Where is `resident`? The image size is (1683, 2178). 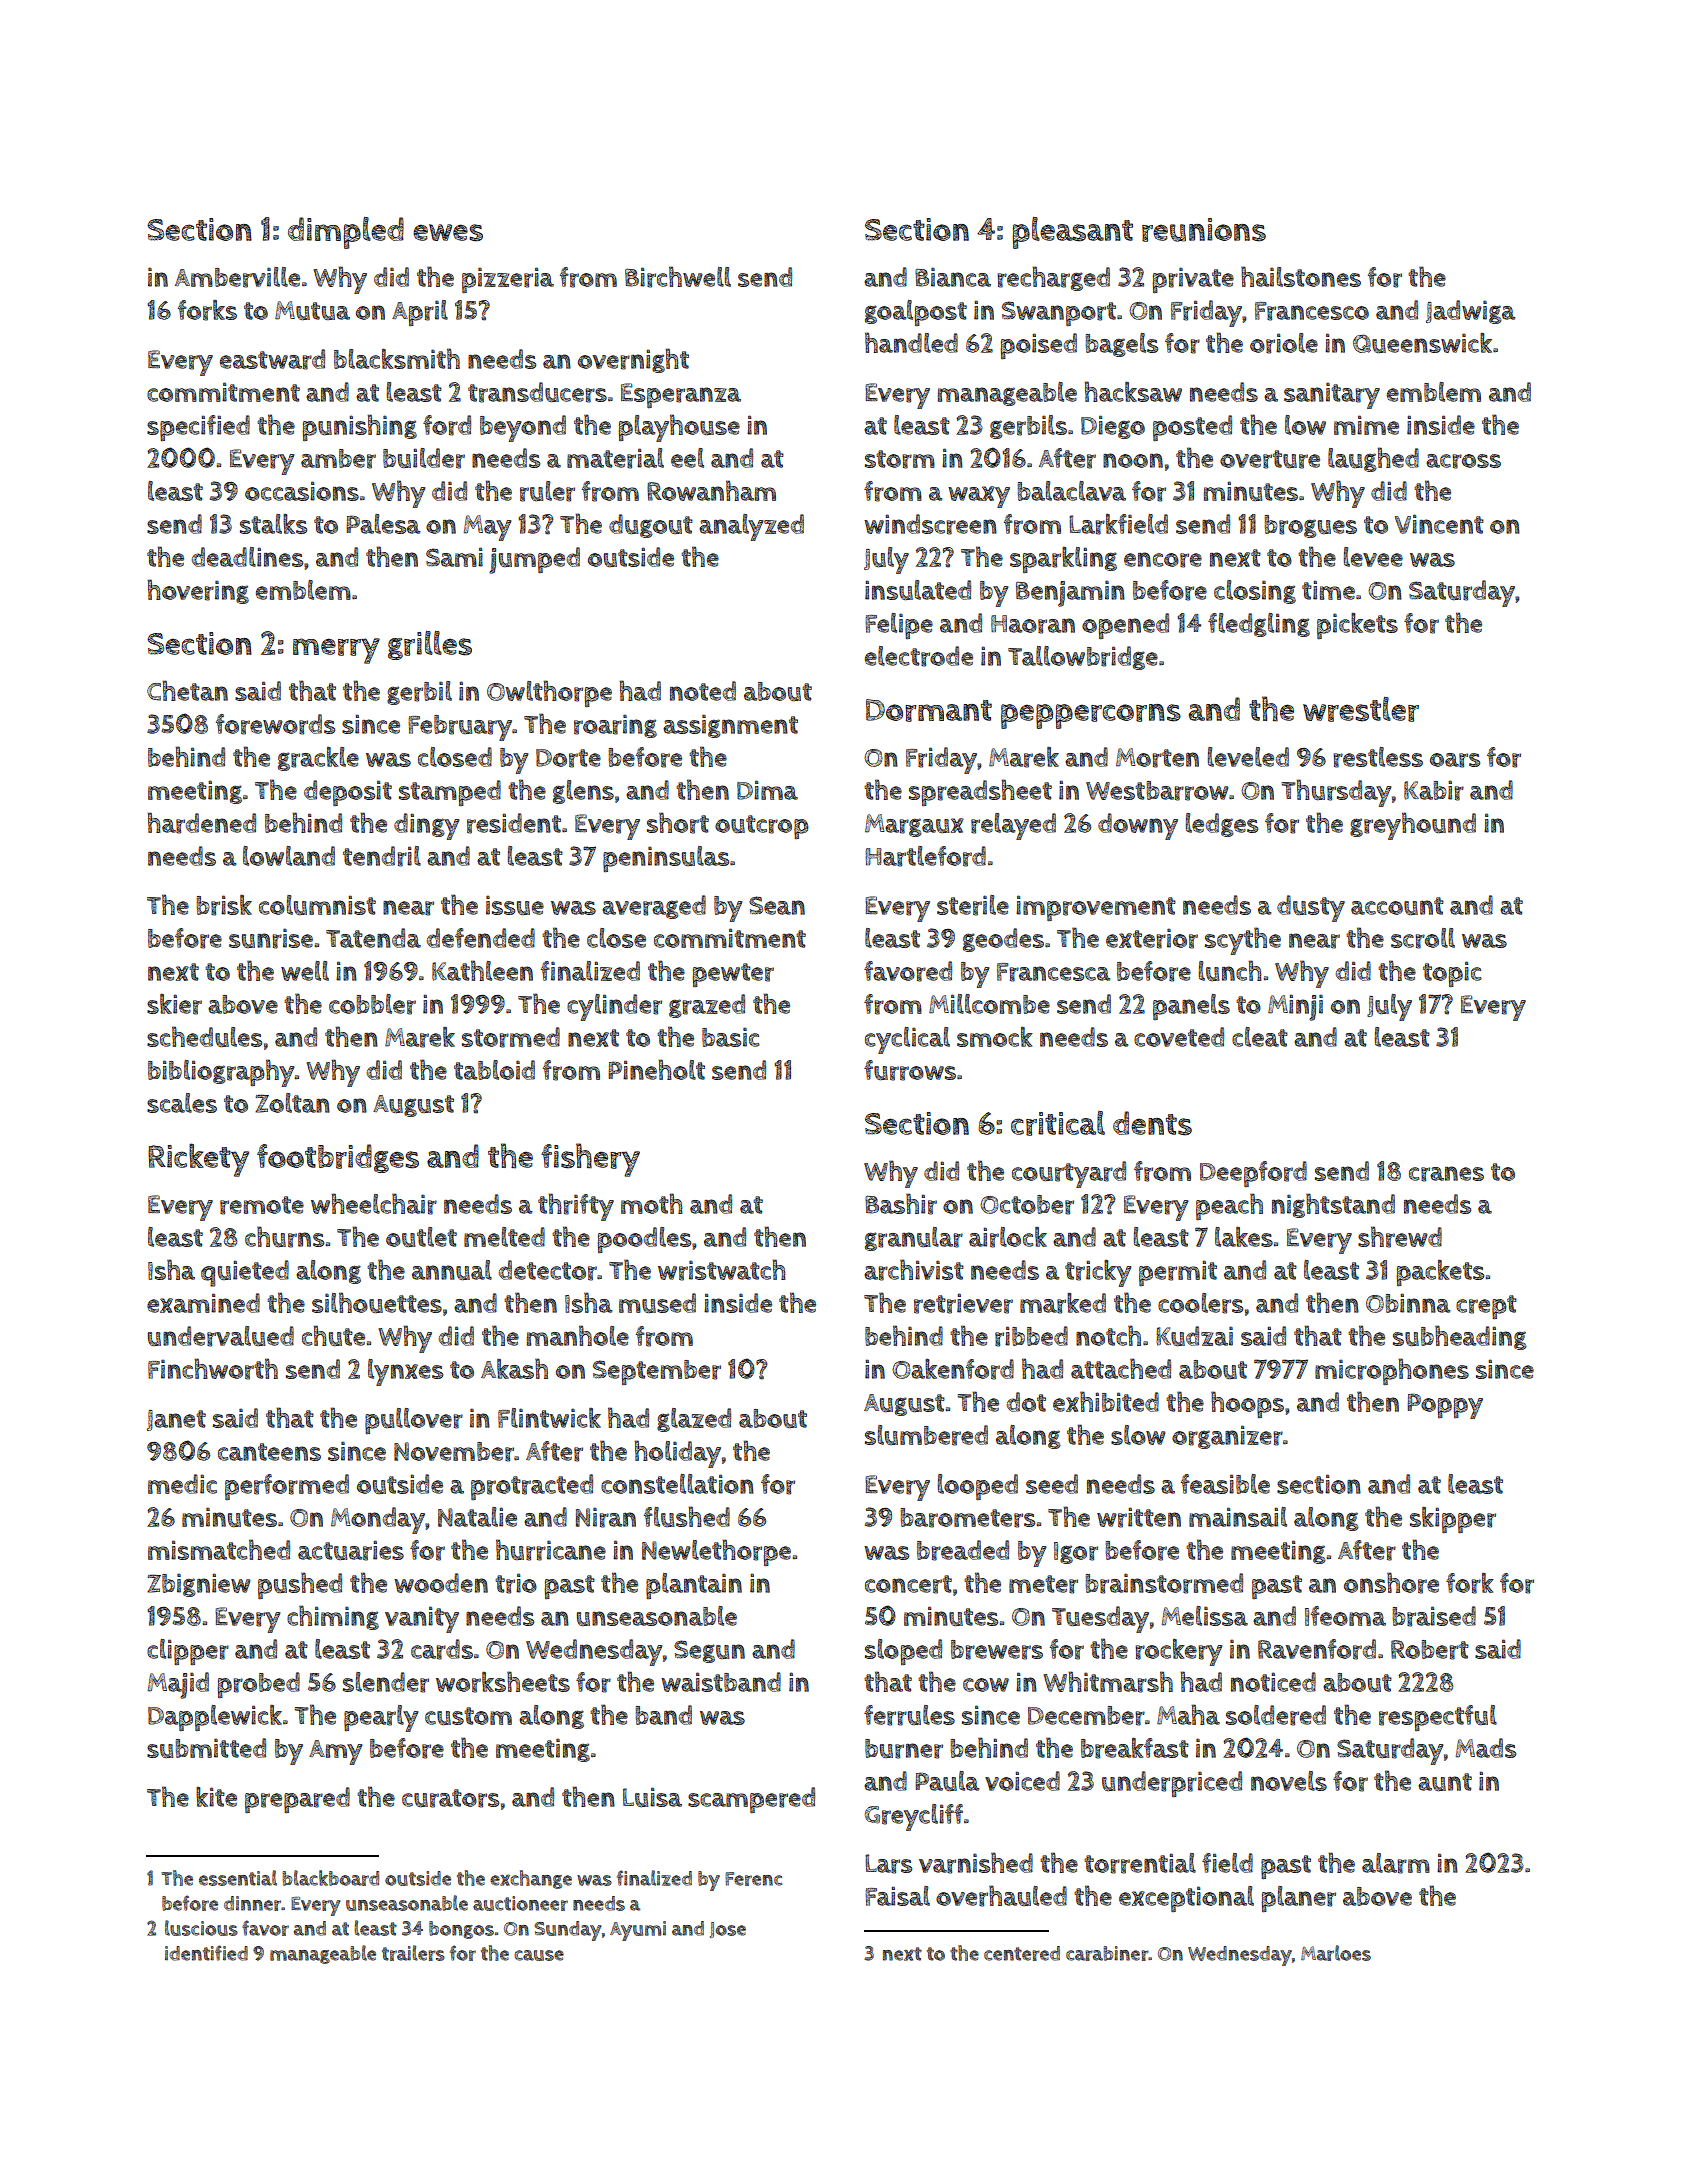 resident is located at coordinates (514, 823).
